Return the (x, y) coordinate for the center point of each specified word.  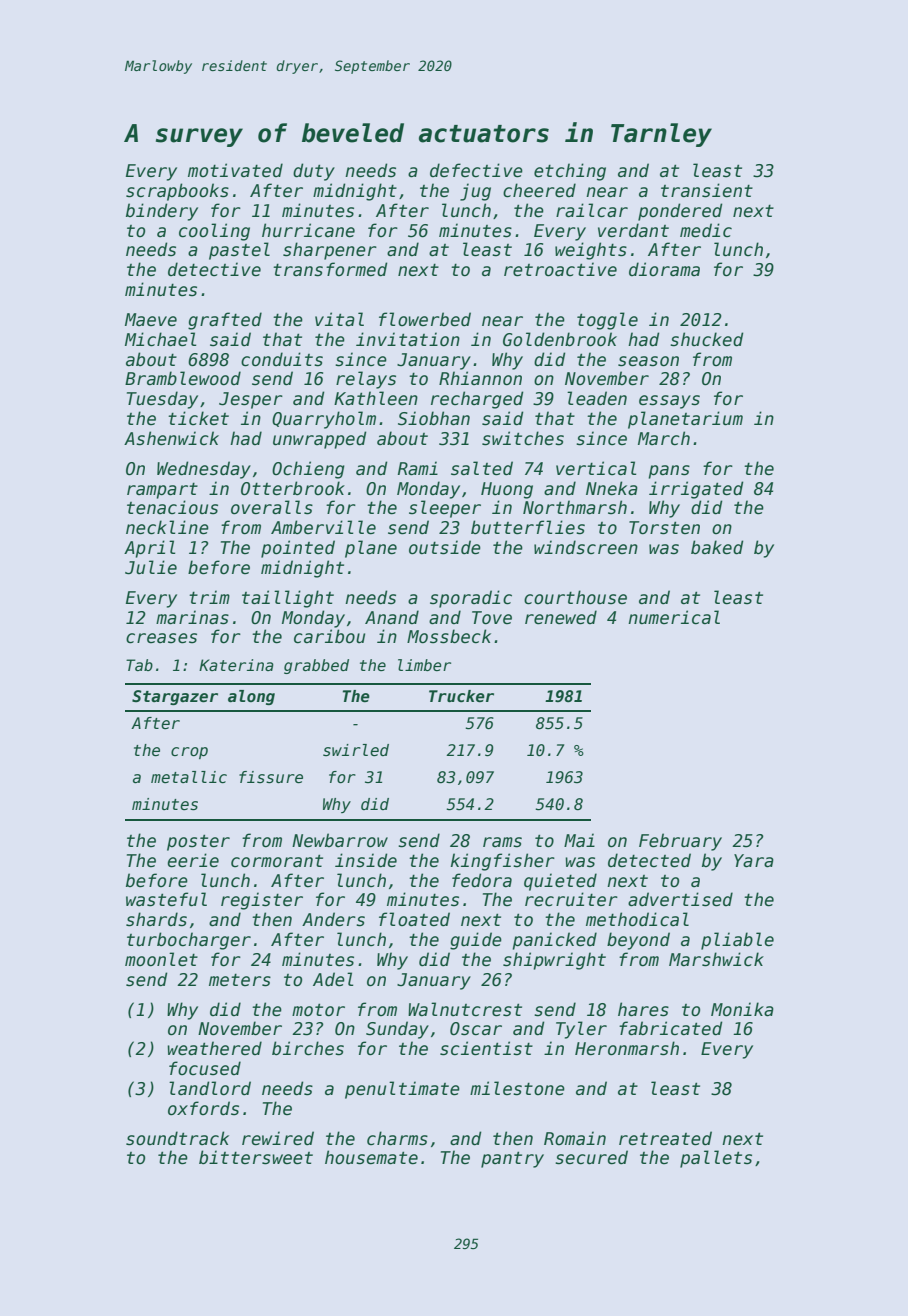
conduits (282, 359)
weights (591, 251)
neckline (167, 527)
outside (445, 547)
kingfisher (503, 862)
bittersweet (256, 1157)
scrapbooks (177, 192)
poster (198, 842)
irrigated (696, 490)
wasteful (166, 899)
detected (649, 860)
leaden (597, 398)
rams (502, 842)
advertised (680, 899)
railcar (592, 210)
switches (523, 438)
